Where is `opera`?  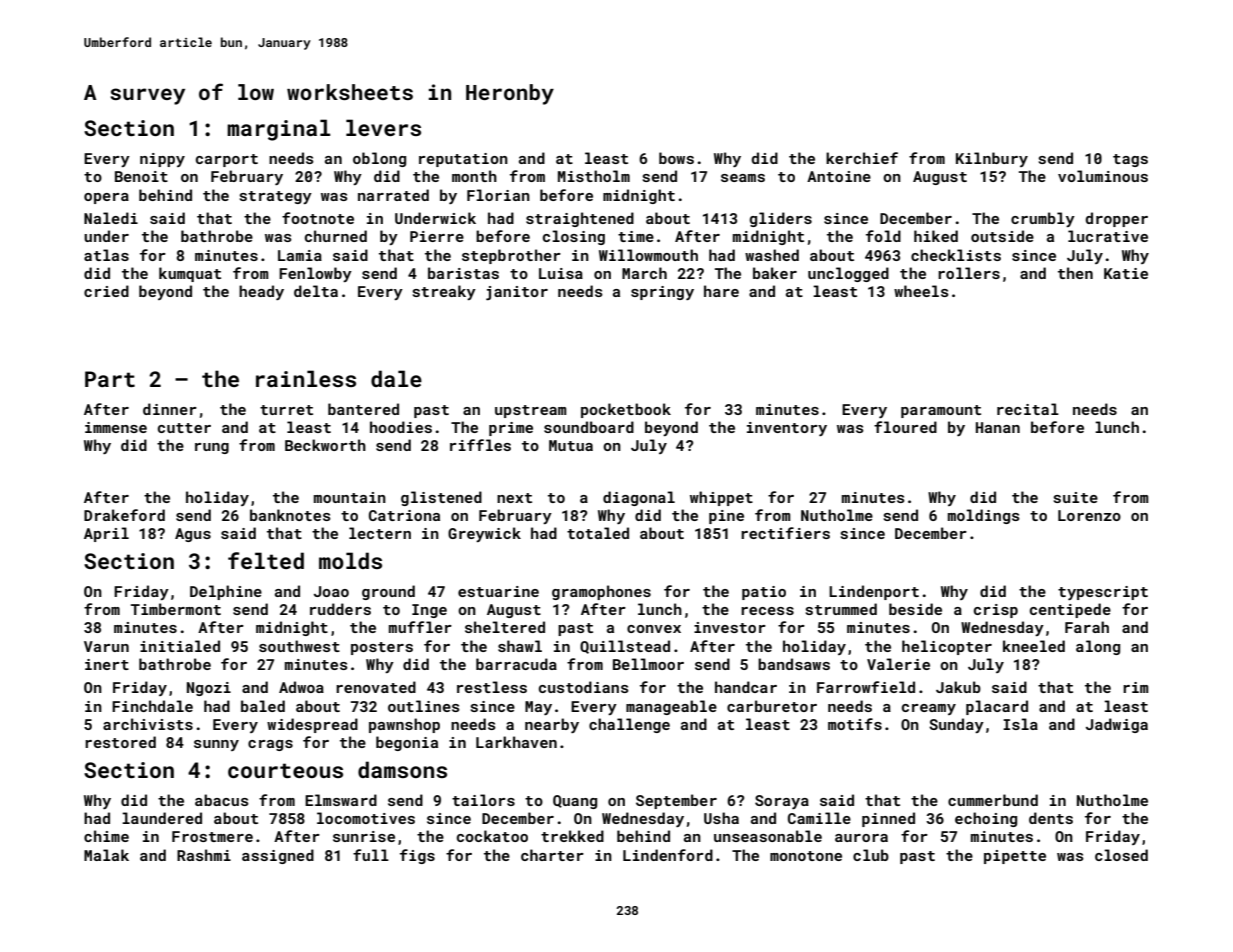 opera is located at coordinates (106, 198).
